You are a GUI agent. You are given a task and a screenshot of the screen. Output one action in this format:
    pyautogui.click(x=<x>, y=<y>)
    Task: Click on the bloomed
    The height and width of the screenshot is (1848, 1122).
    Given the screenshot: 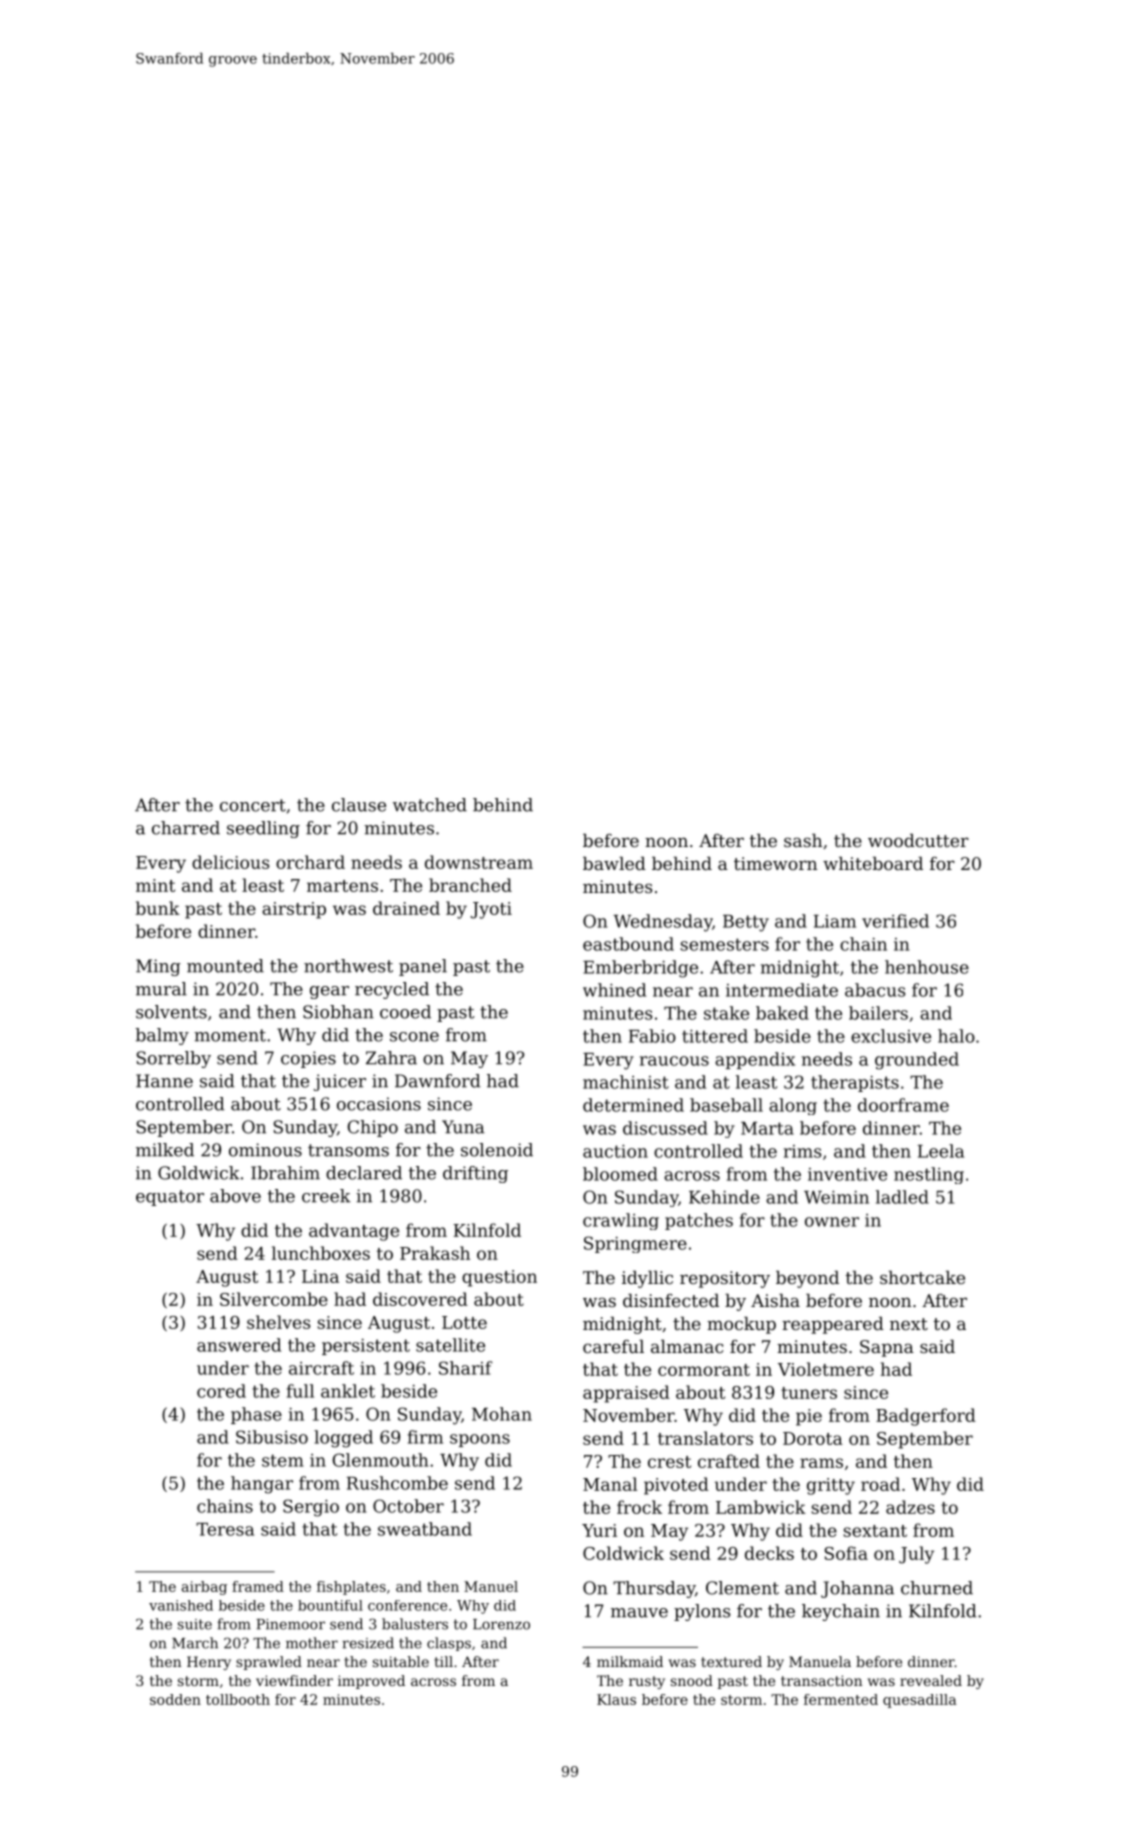 What is the action you would take?
    pyautogui.click(x=620, y=1174)
